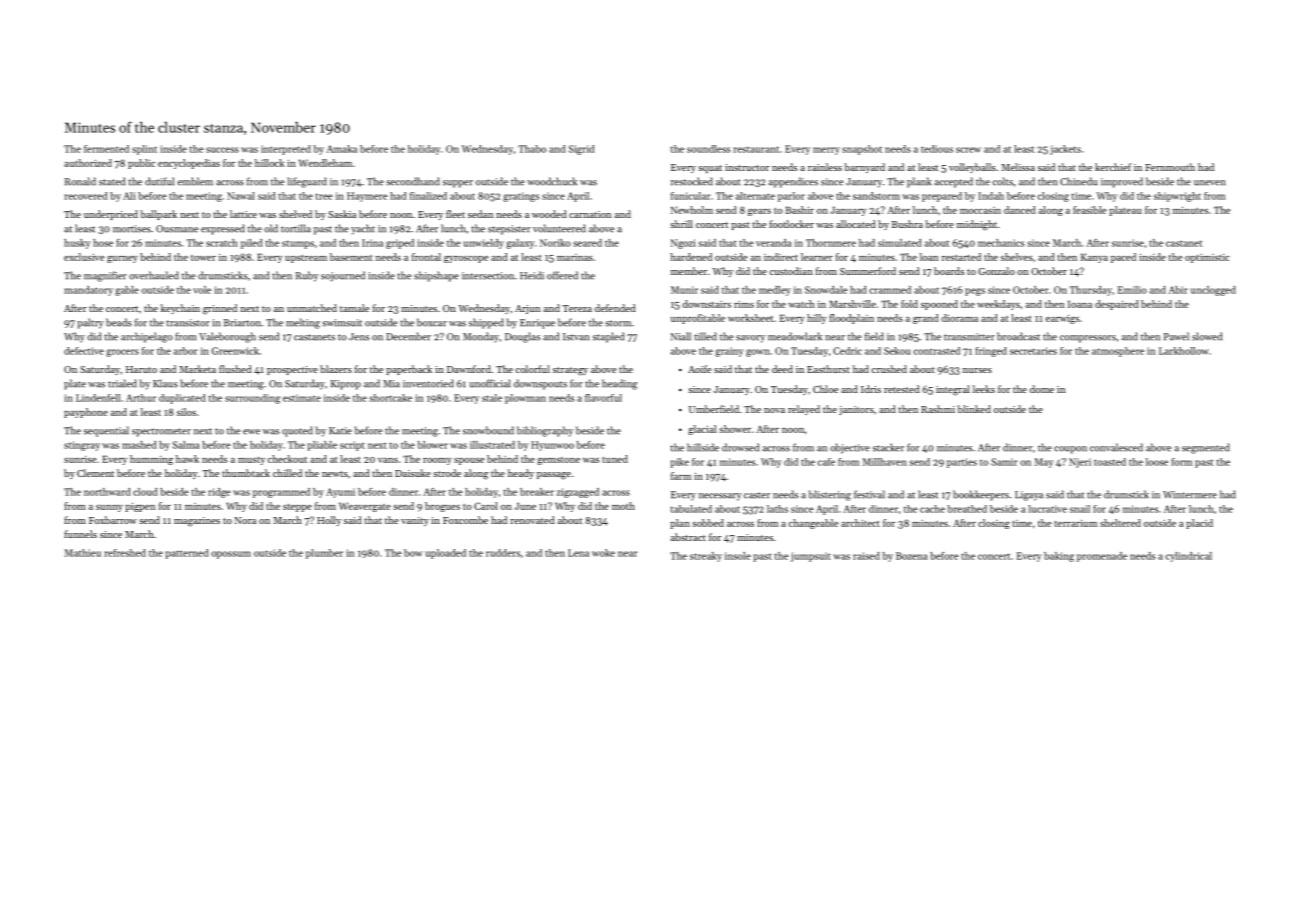  Describe the element at coordinates (532, 149) in the page. I see `Thabo` at that location.
